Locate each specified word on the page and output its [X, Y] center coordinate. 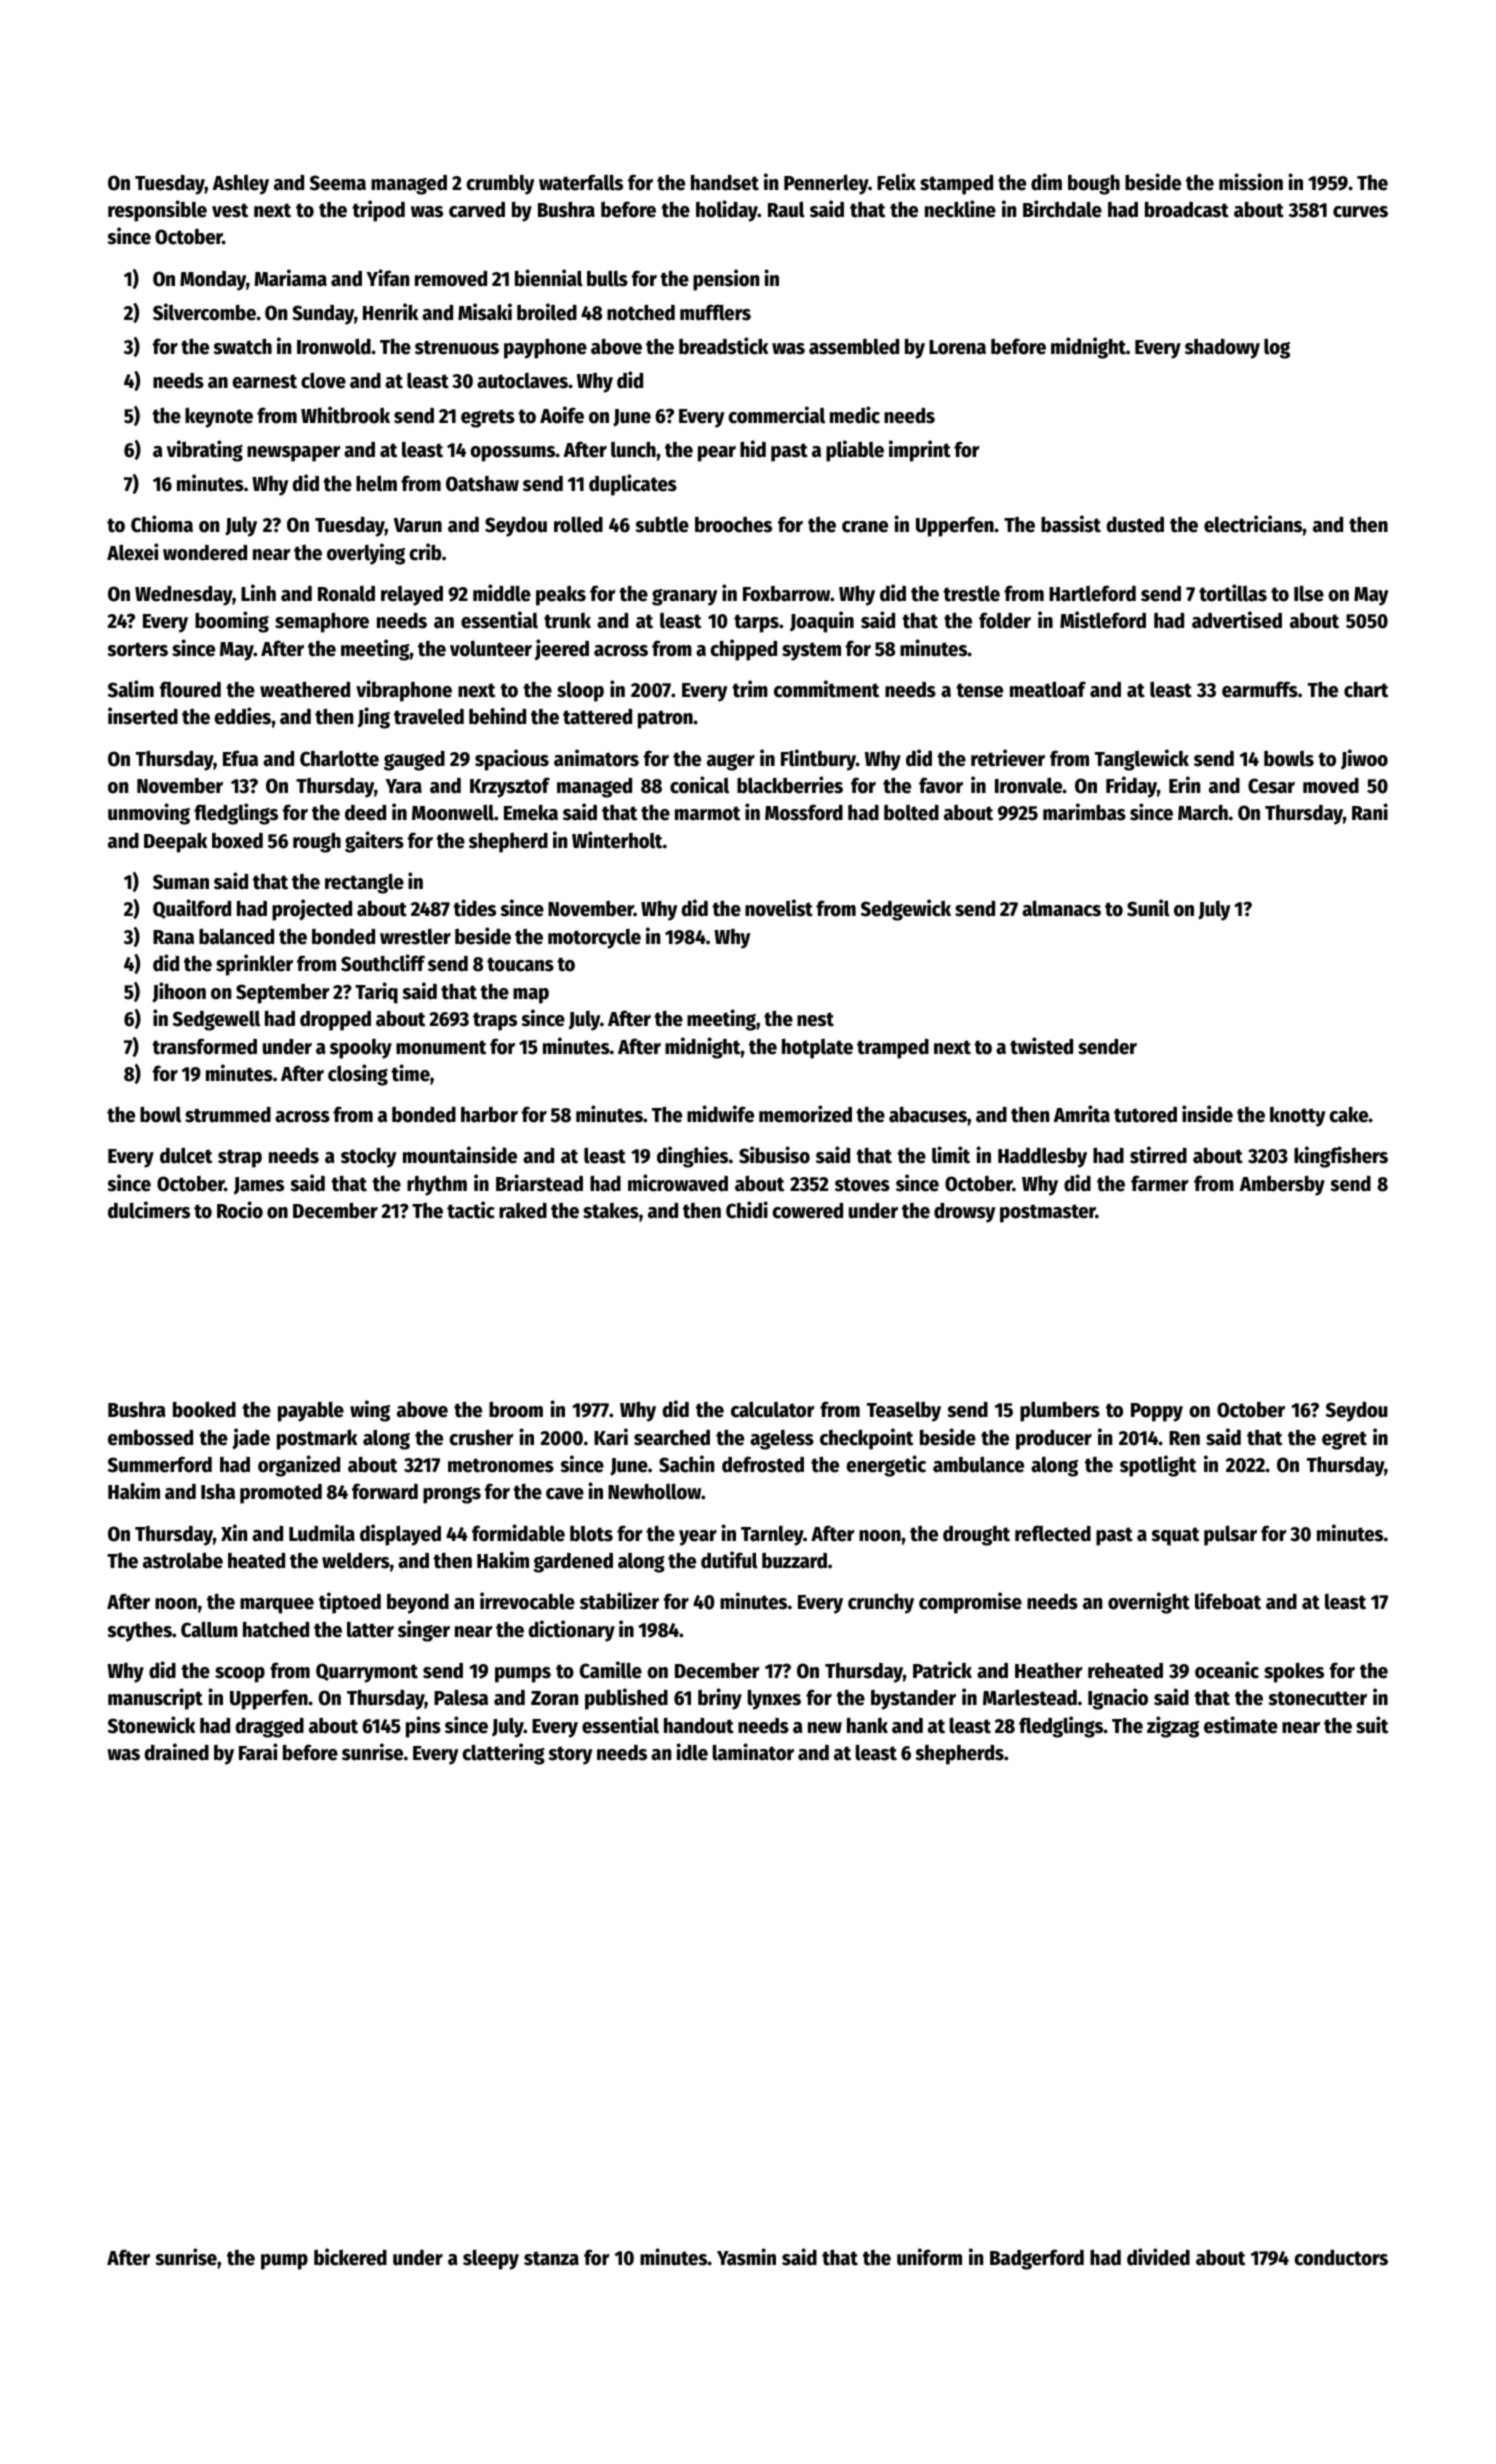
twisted [1041, 1046]
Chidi [747, 1210]
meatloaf [1048, 689]
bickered [350, 2257]
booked [204, 1409]
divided [1158, 2257]
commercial [776, 415]
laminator [753, 1752]
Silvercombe [204, 312]
